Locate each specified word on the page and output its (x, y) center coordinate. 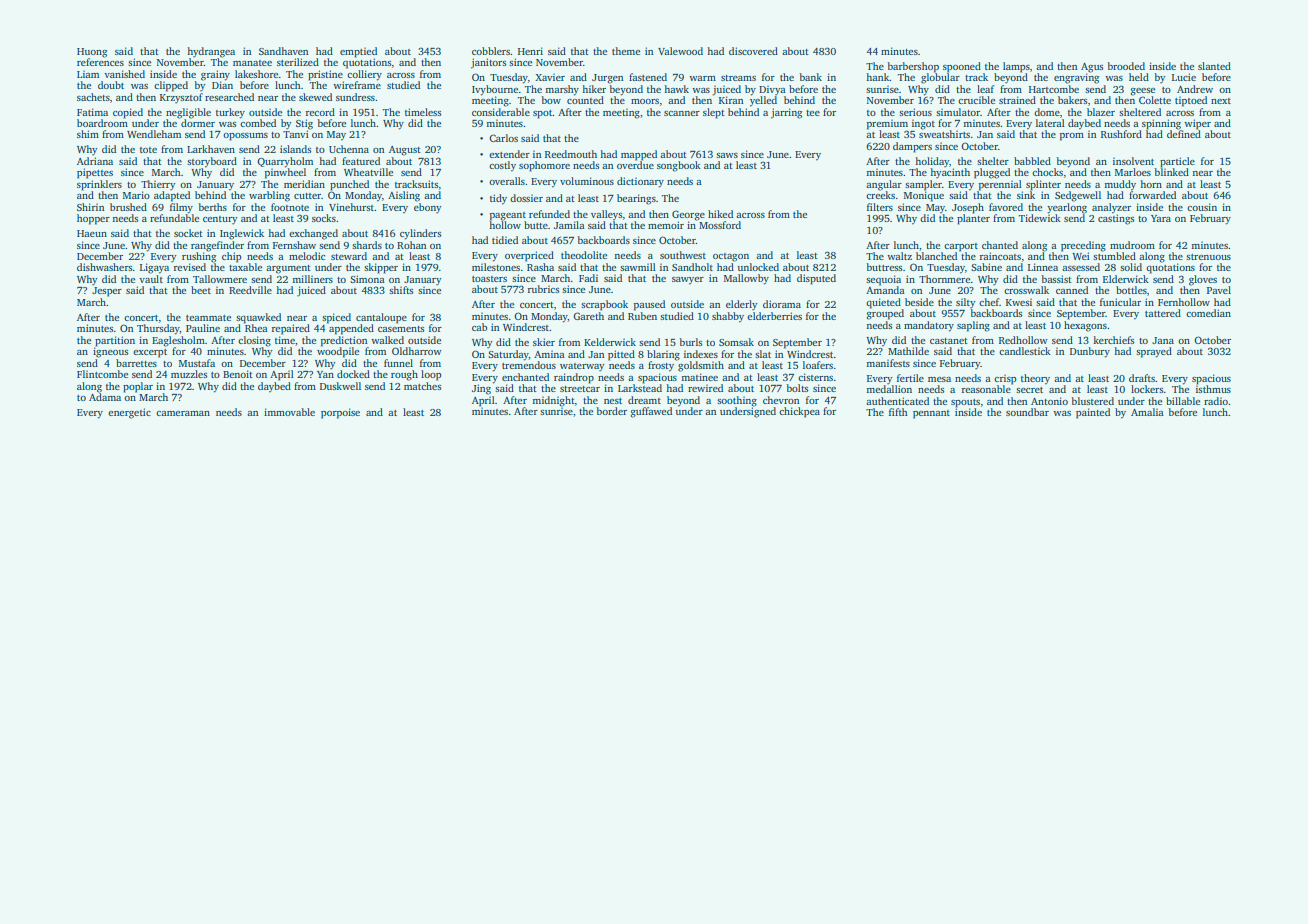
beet (201, 290)
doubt (111, 85)
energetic (129, 413)
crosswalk (1026, 290)
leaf (986, 89)
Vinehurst (351, 207)
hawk (677, 89)
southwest (683, 255)
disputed (816, 279)
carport (961, 247)
